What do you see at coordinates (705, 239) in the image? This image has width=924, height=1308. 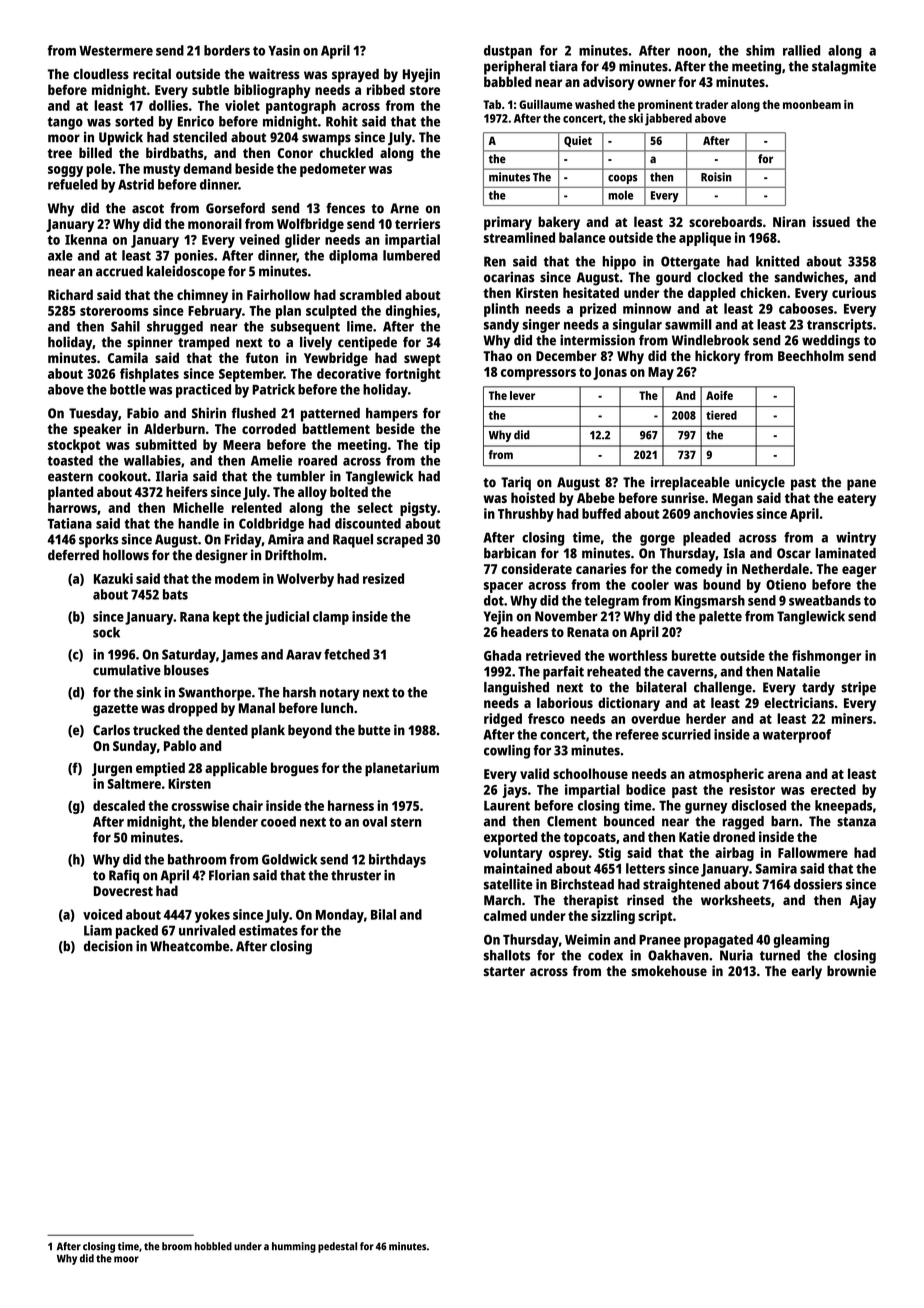 I see `applique` at bounding box center [705, 239].
